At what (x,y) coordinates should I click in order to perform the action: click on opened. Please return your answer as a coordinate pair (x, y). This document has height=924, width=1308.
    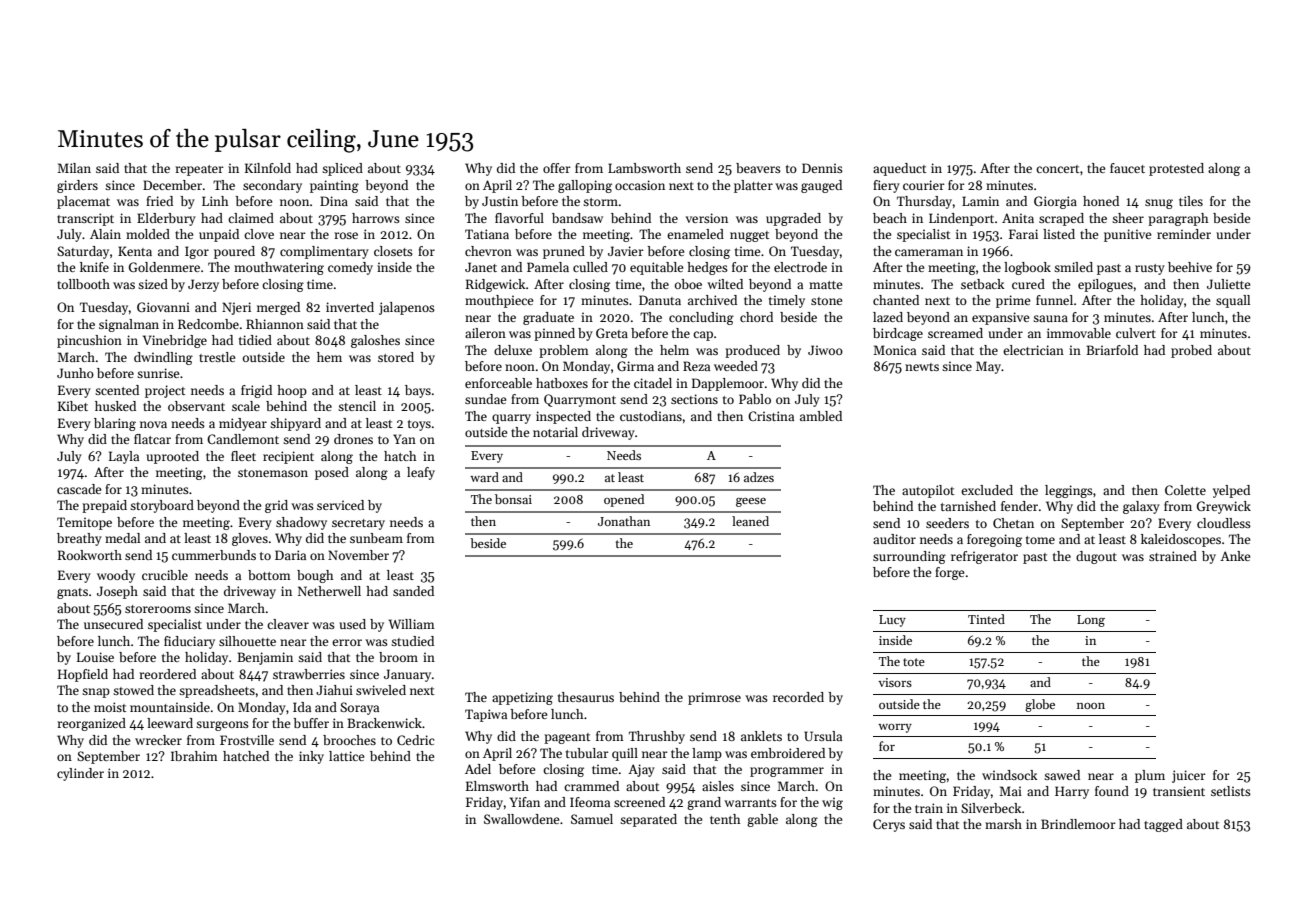
    Looking at the image, I should click on (624, 500).
